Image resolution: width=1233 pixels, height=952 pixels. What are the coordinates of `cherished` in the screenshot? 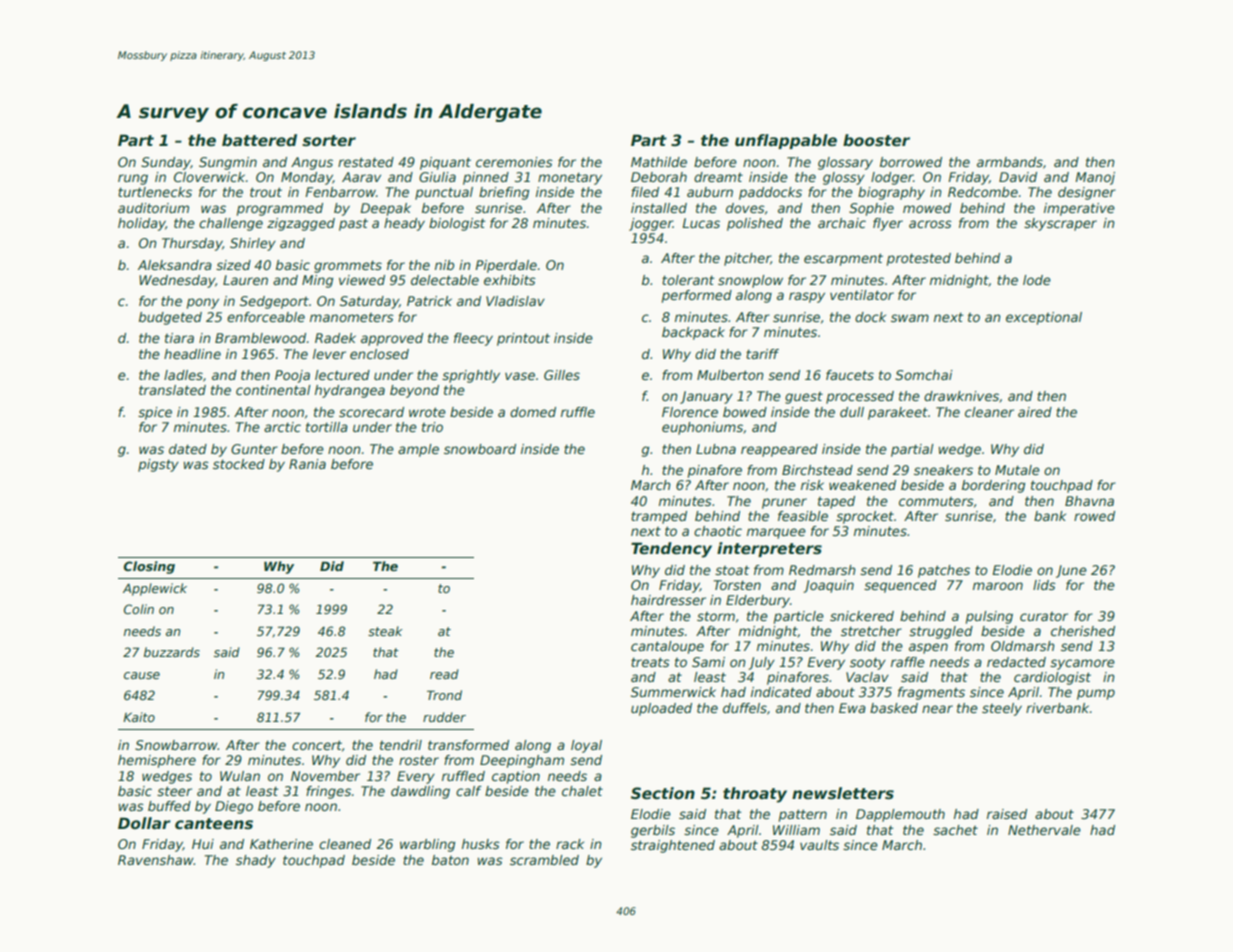 It's located at (1083, 631).
